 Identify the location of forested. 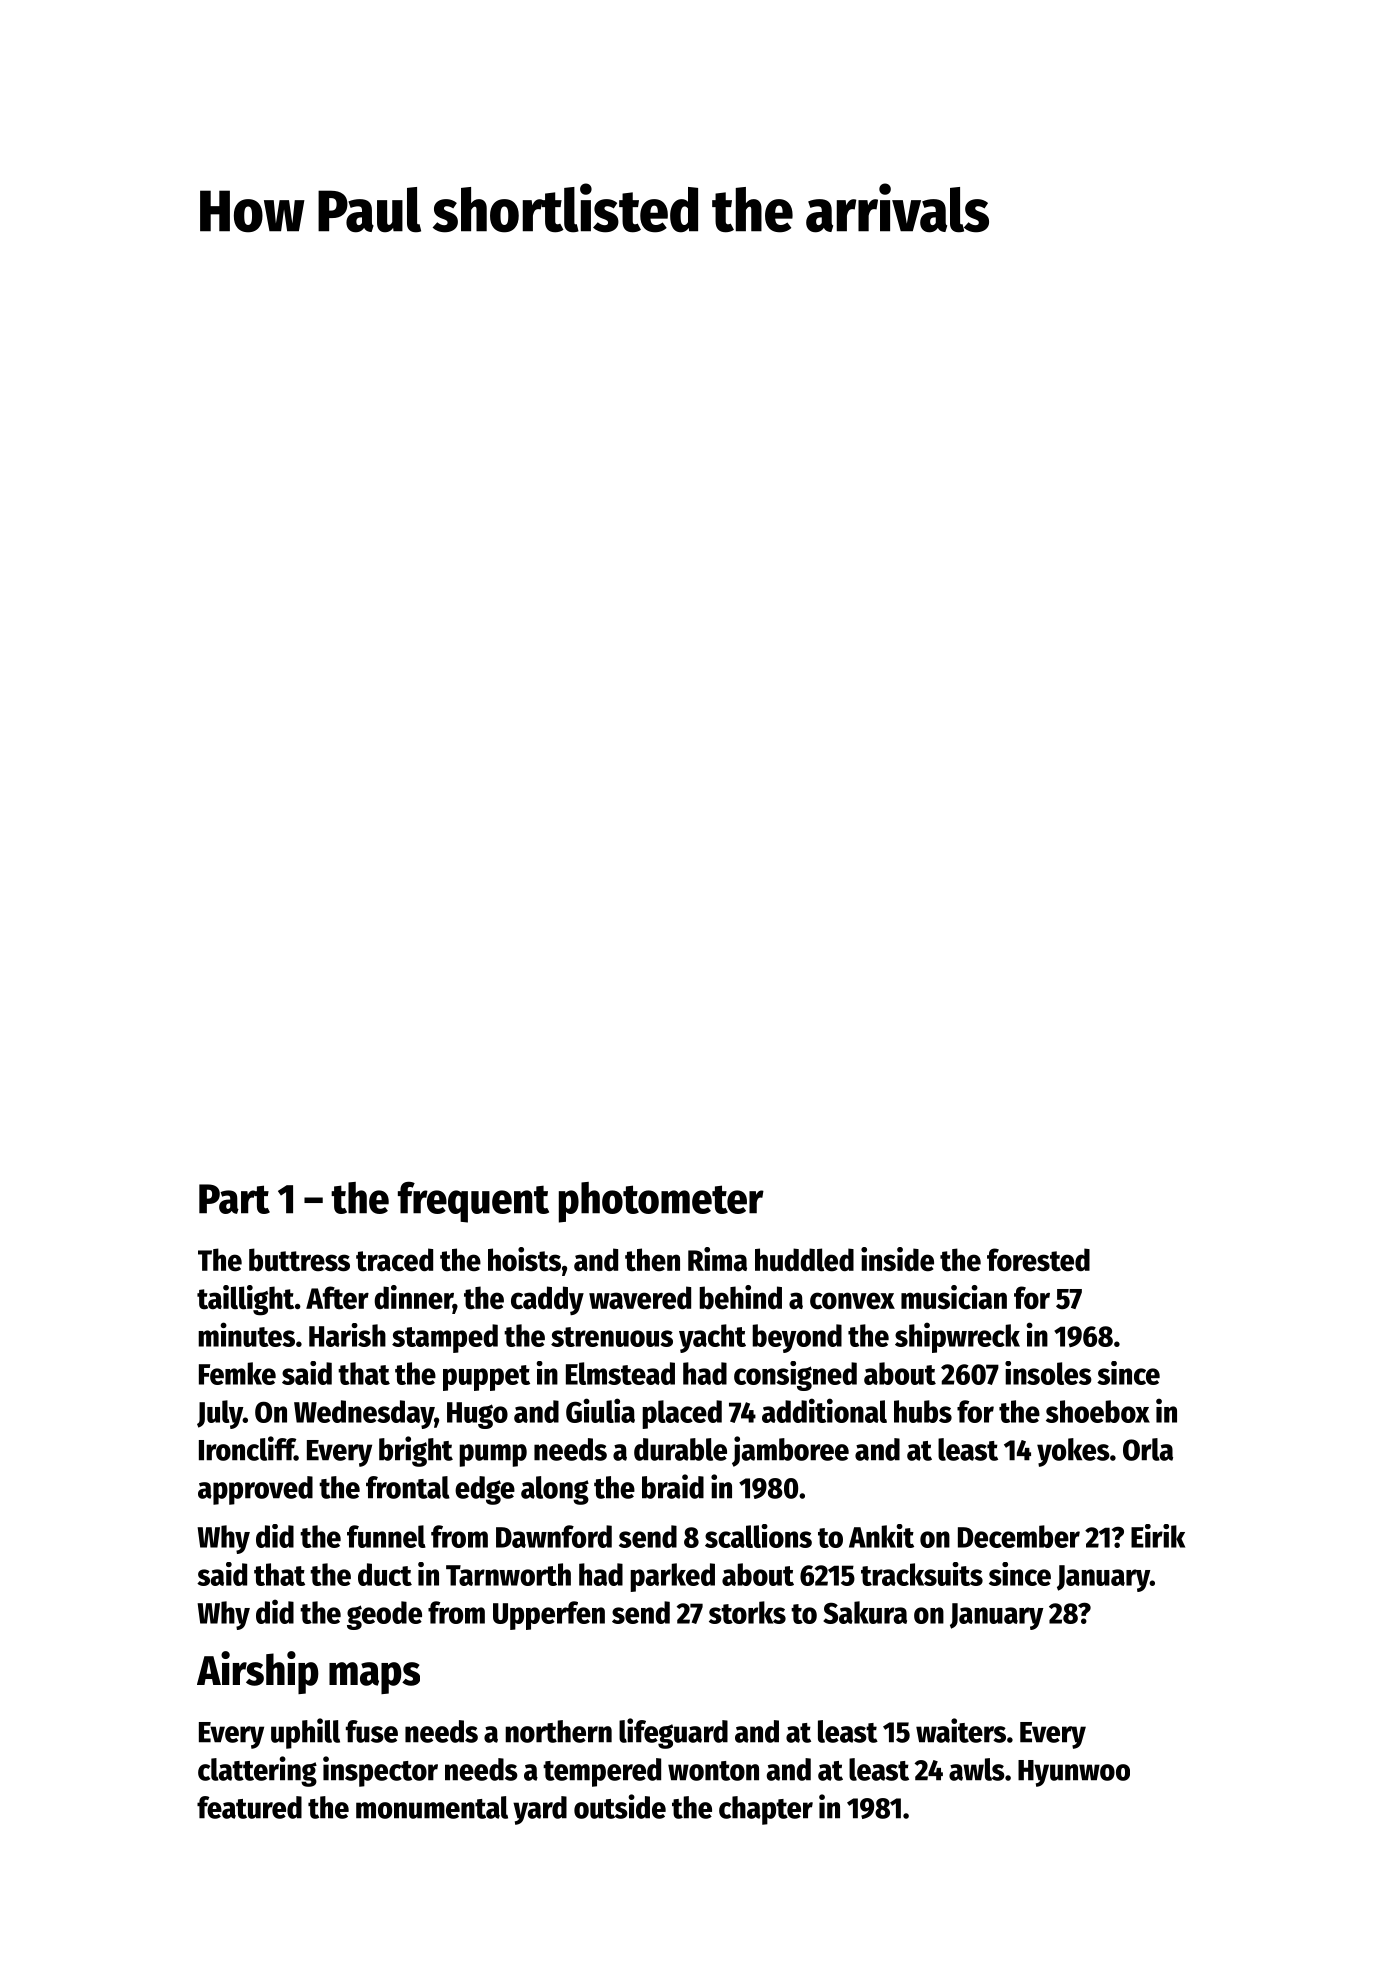
(1038, 1260).
